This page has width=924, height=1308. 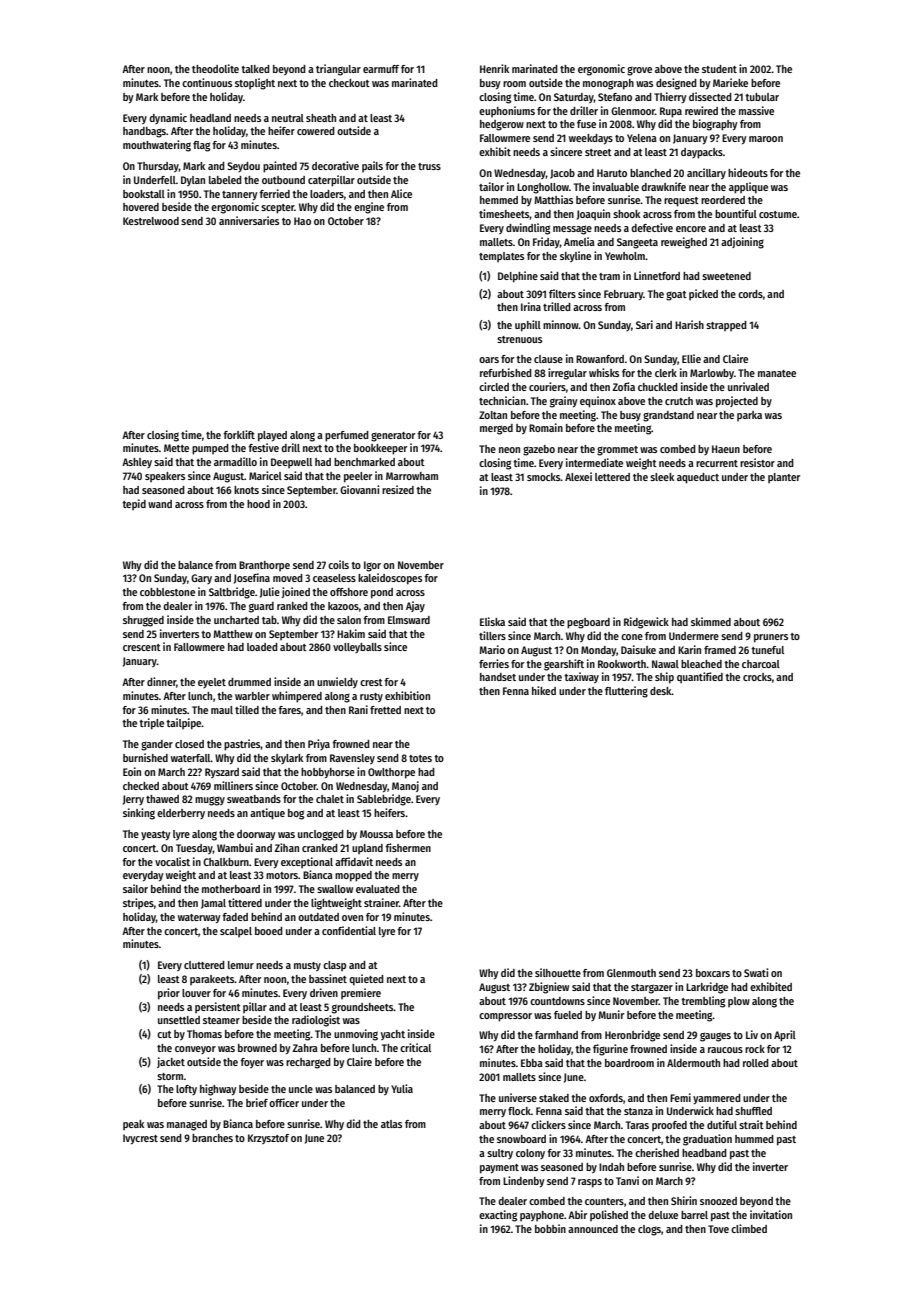 What do you see at coordinates (777, 373) in the page?
I see `manatee` at bounding box center [777, 373].
